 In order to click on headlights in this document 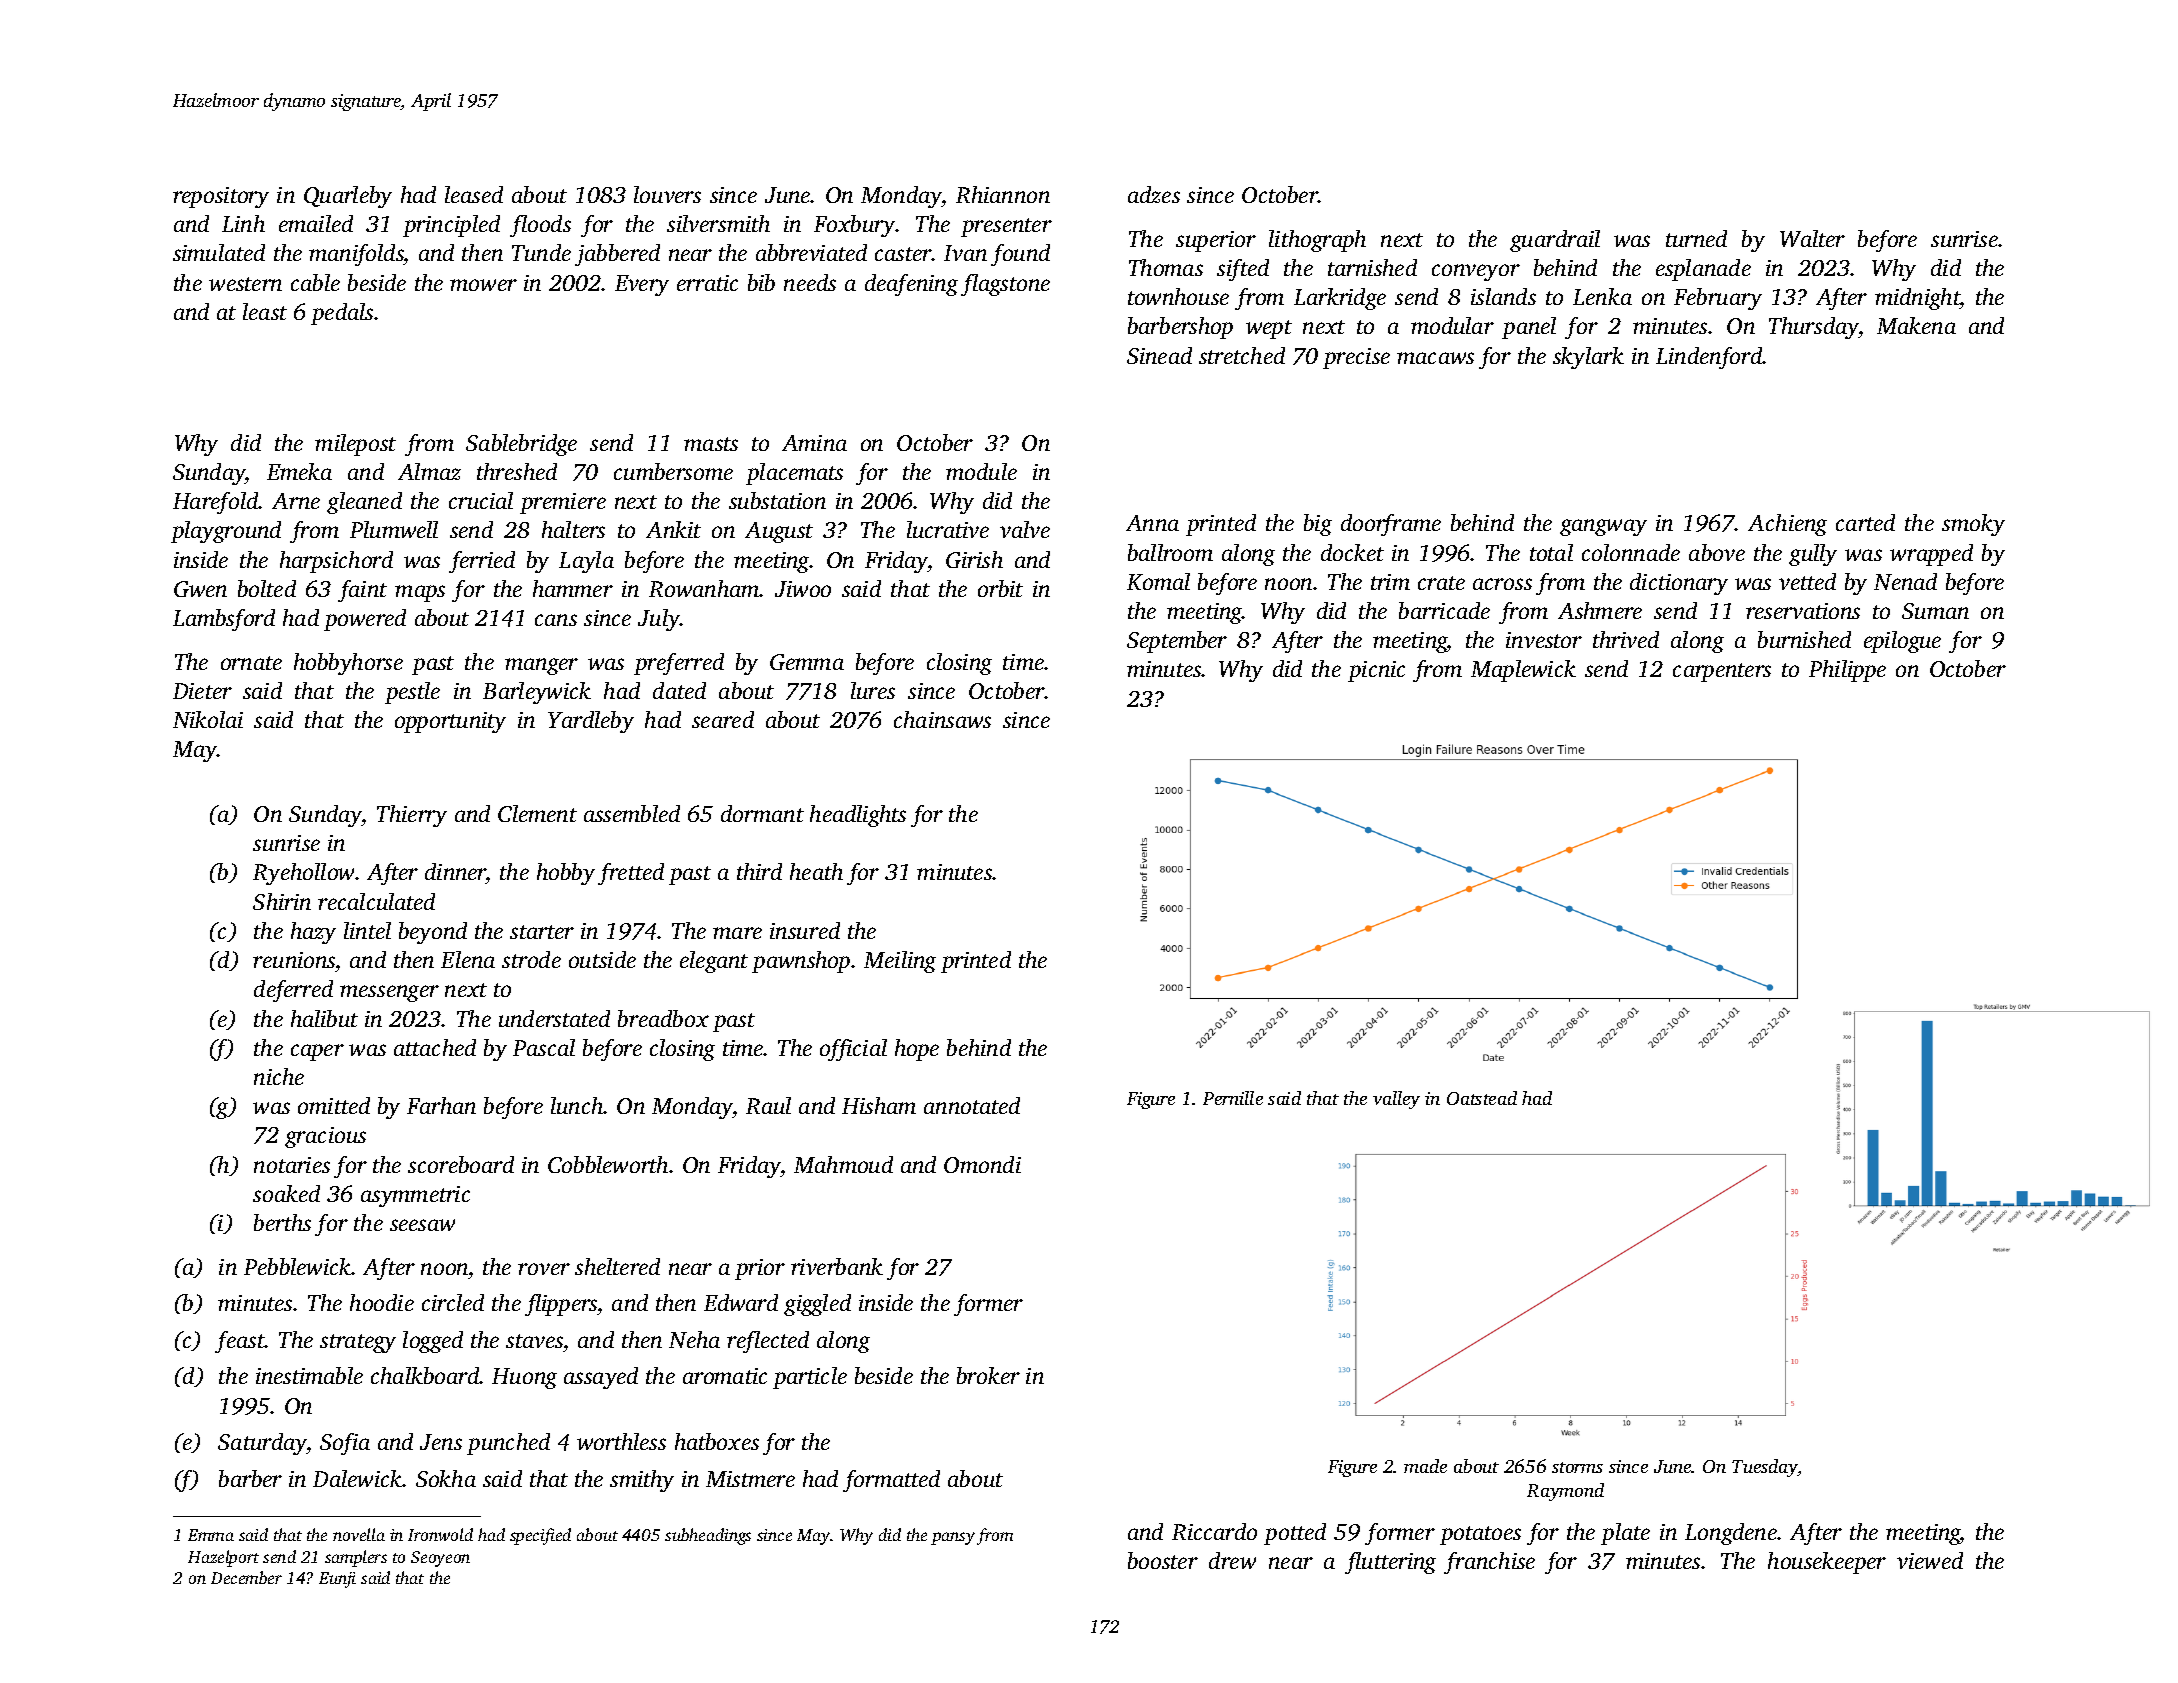, I will do `click(858, 816)`.
